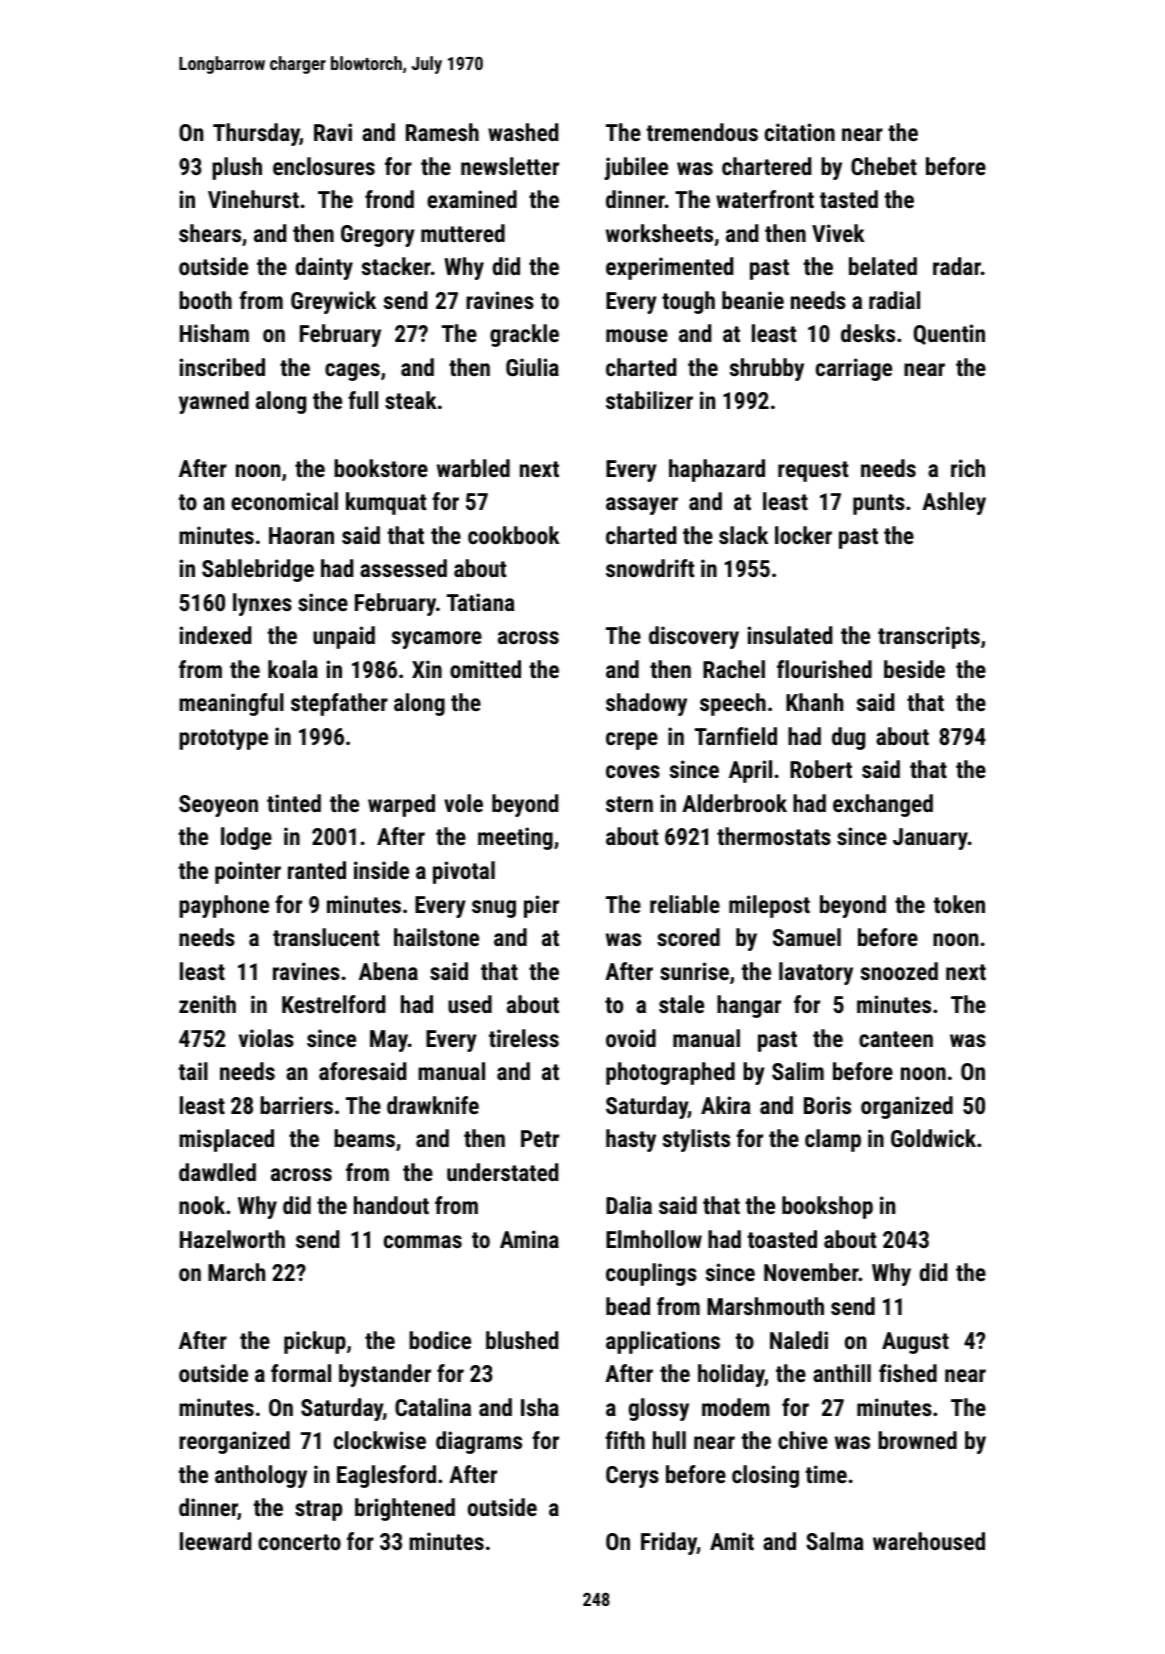 The image size is (1165, 1654). I want to click on formal, so click(301, 1373).
